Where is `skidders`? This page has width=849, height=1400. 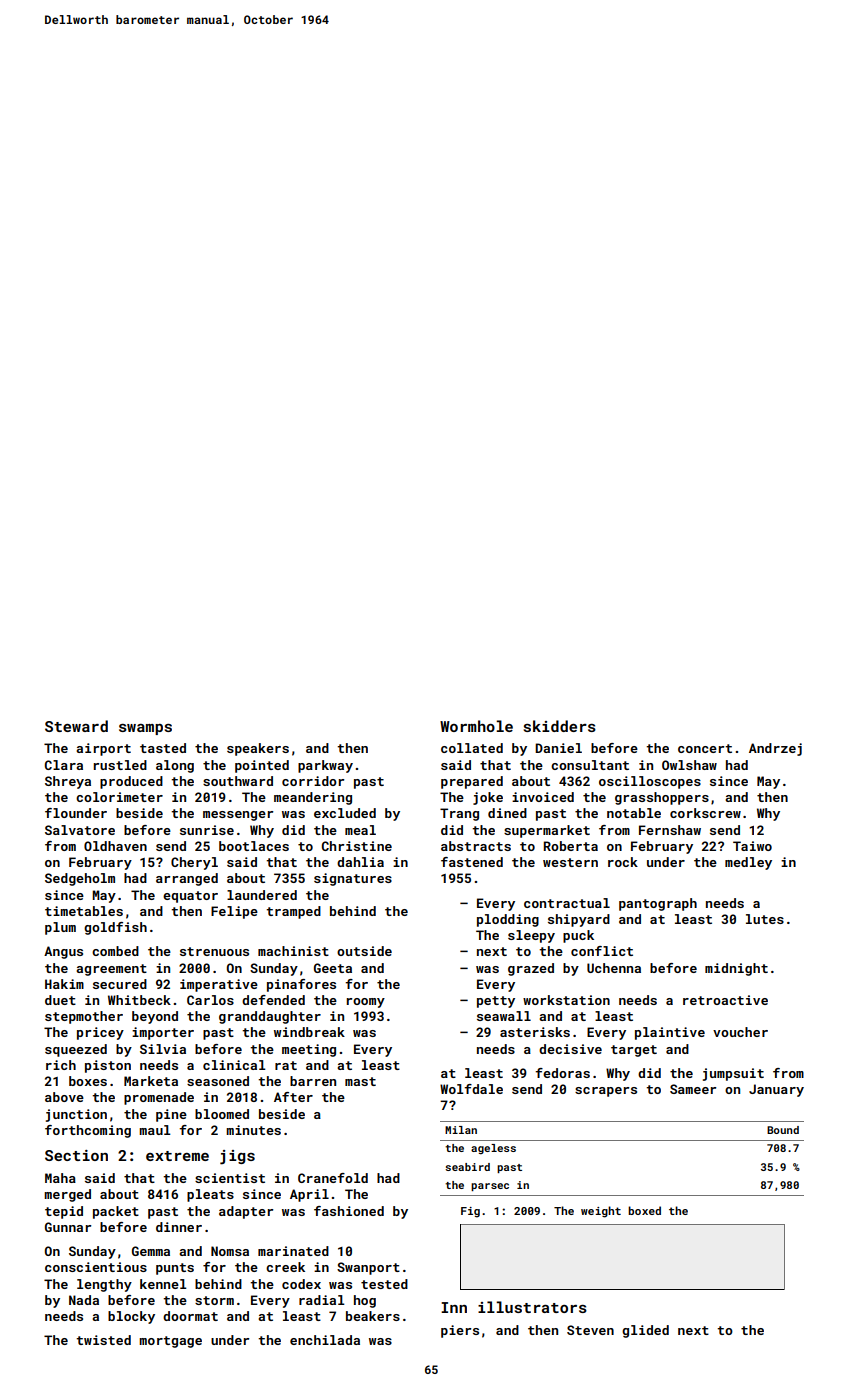
skidders is located at coordinates (560, 726).
